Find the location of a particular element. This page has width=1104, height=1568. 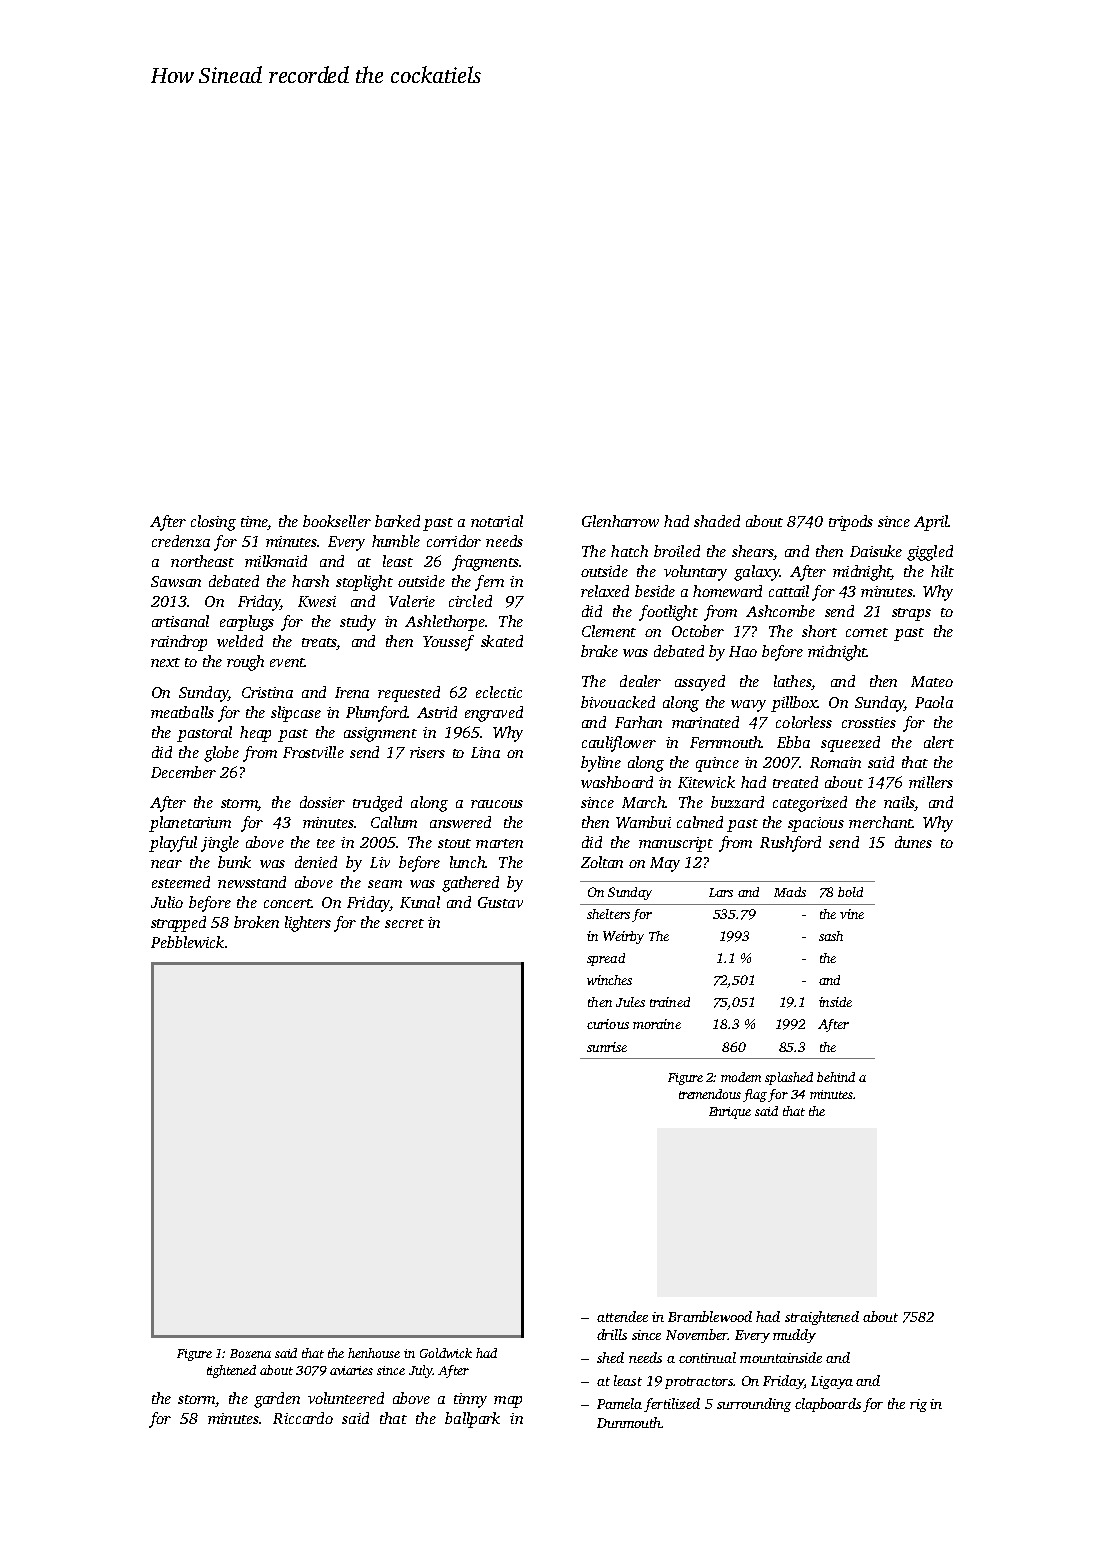

Riccardo is located at coordinates (303, 1418).
